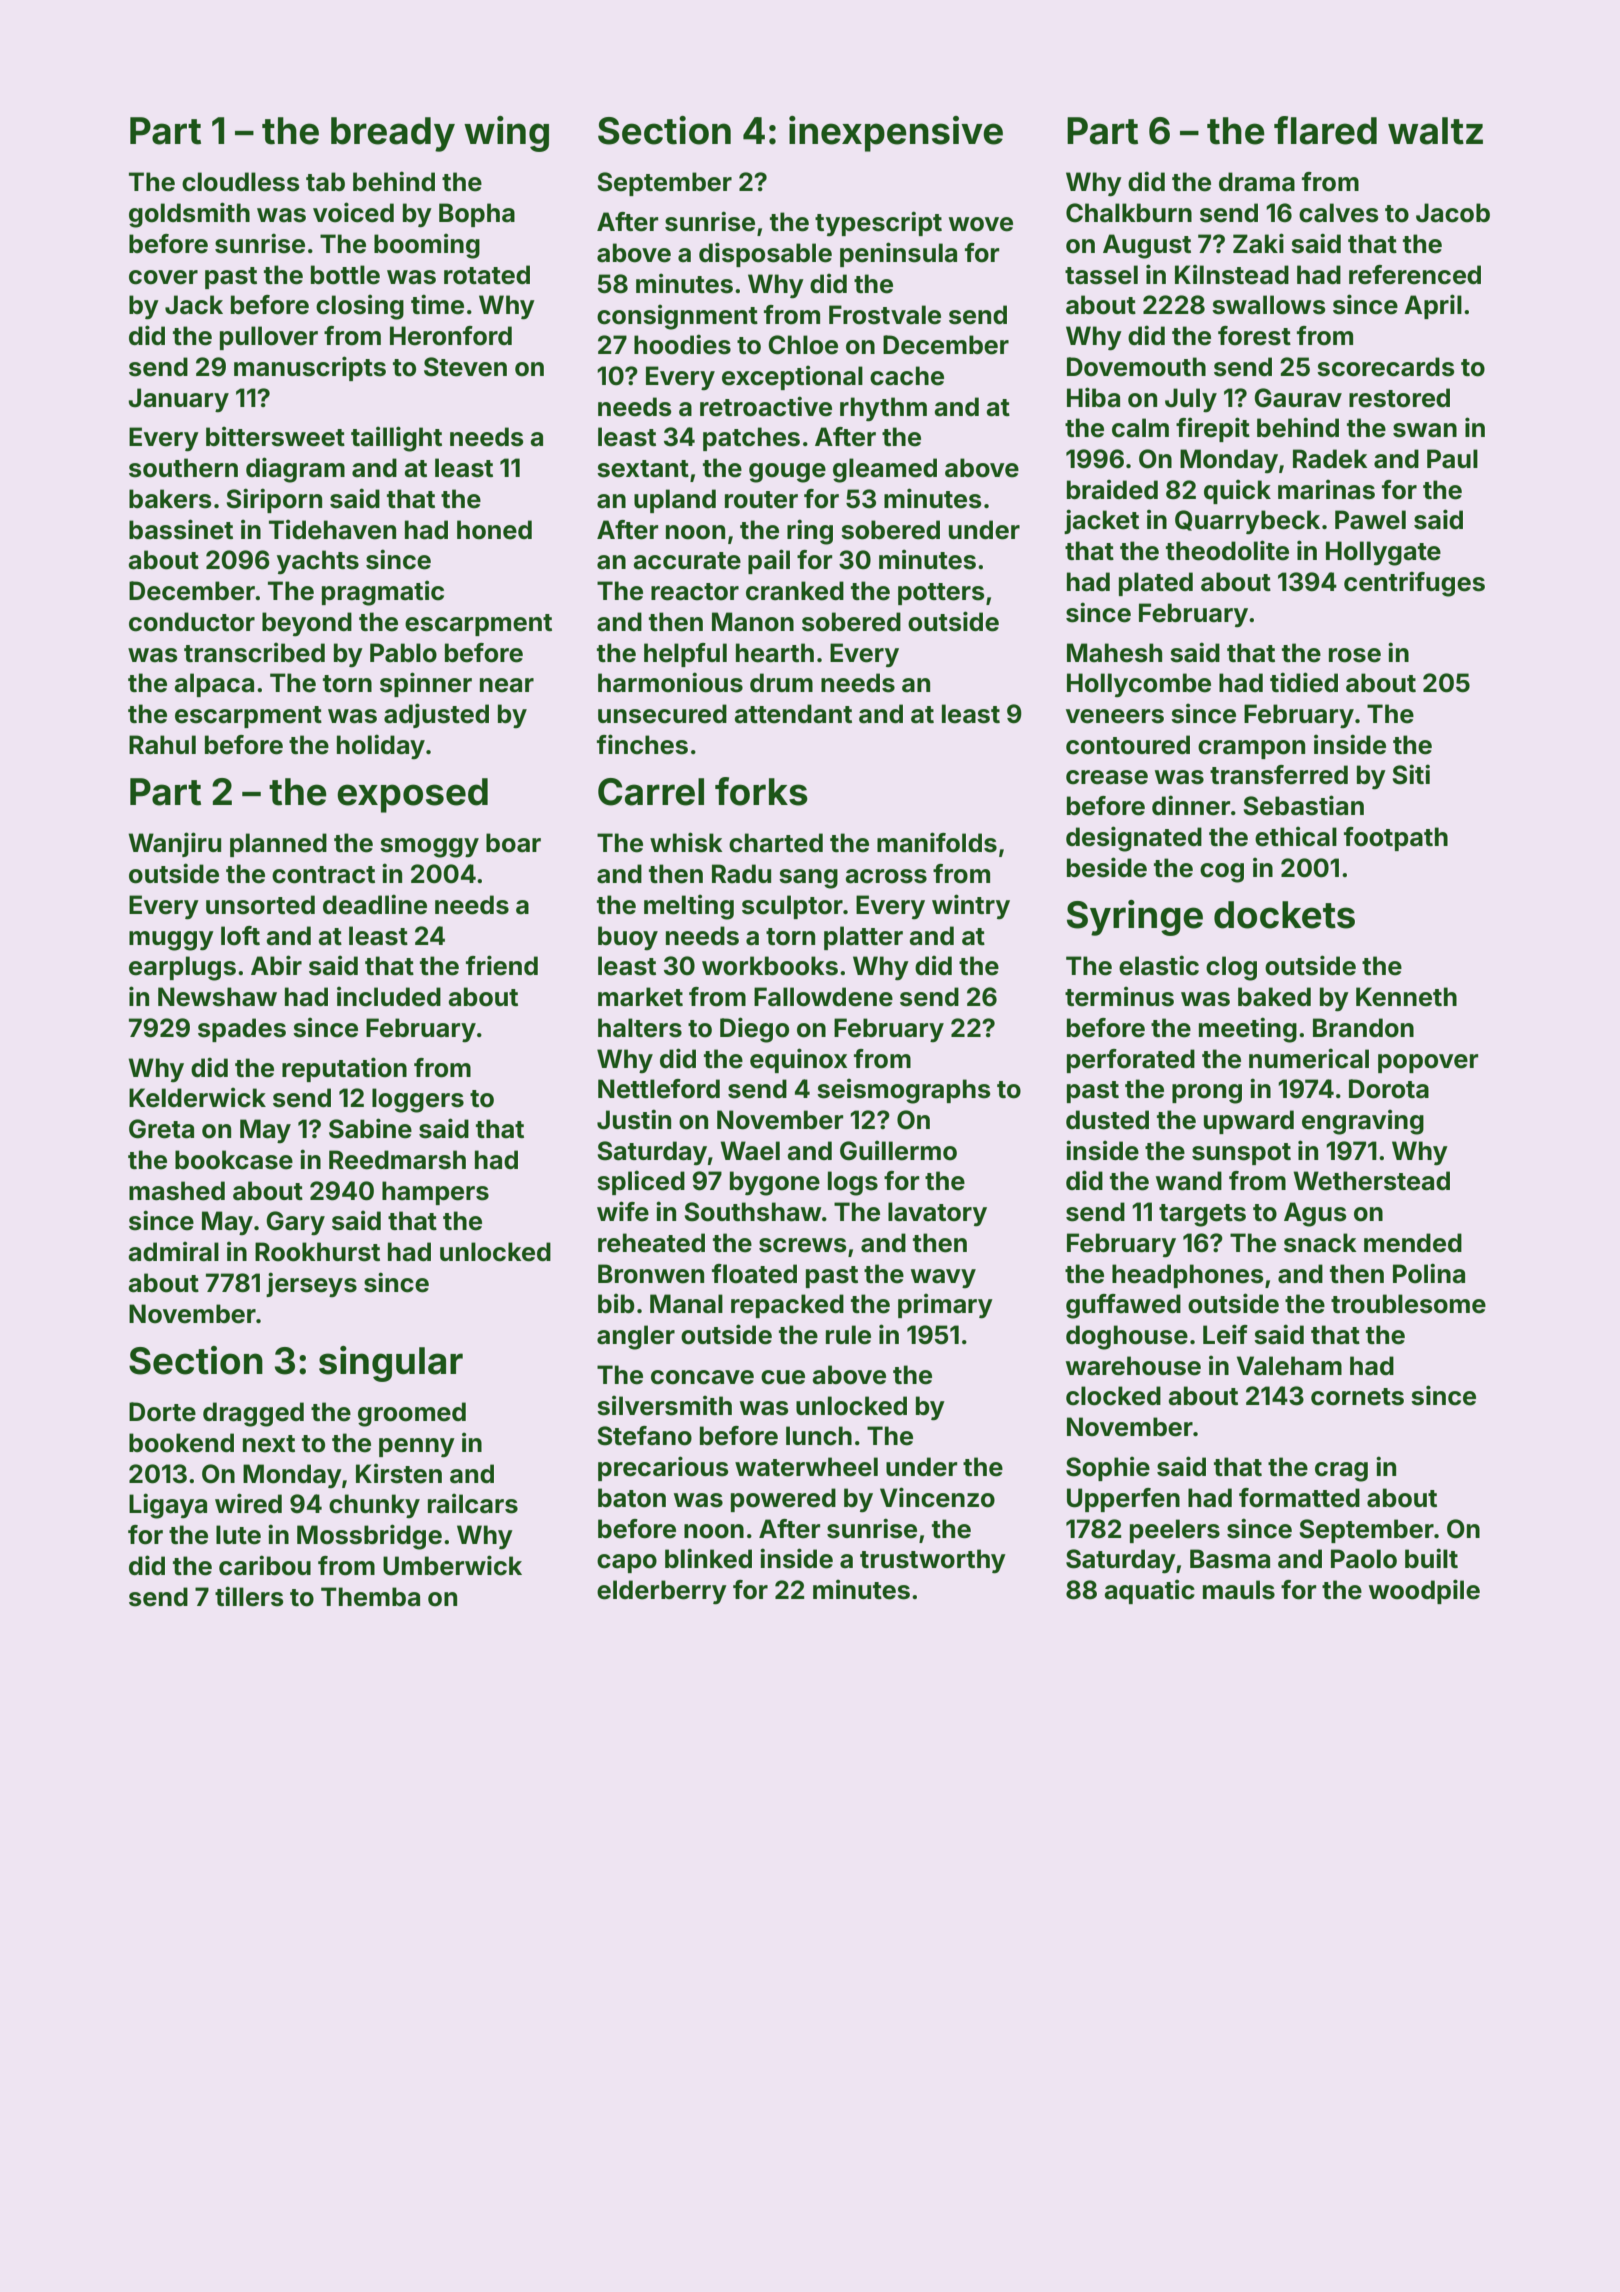 The width and height of the screenshot is (1620, 2292). I want to click on exposed, so click(412, 795).
